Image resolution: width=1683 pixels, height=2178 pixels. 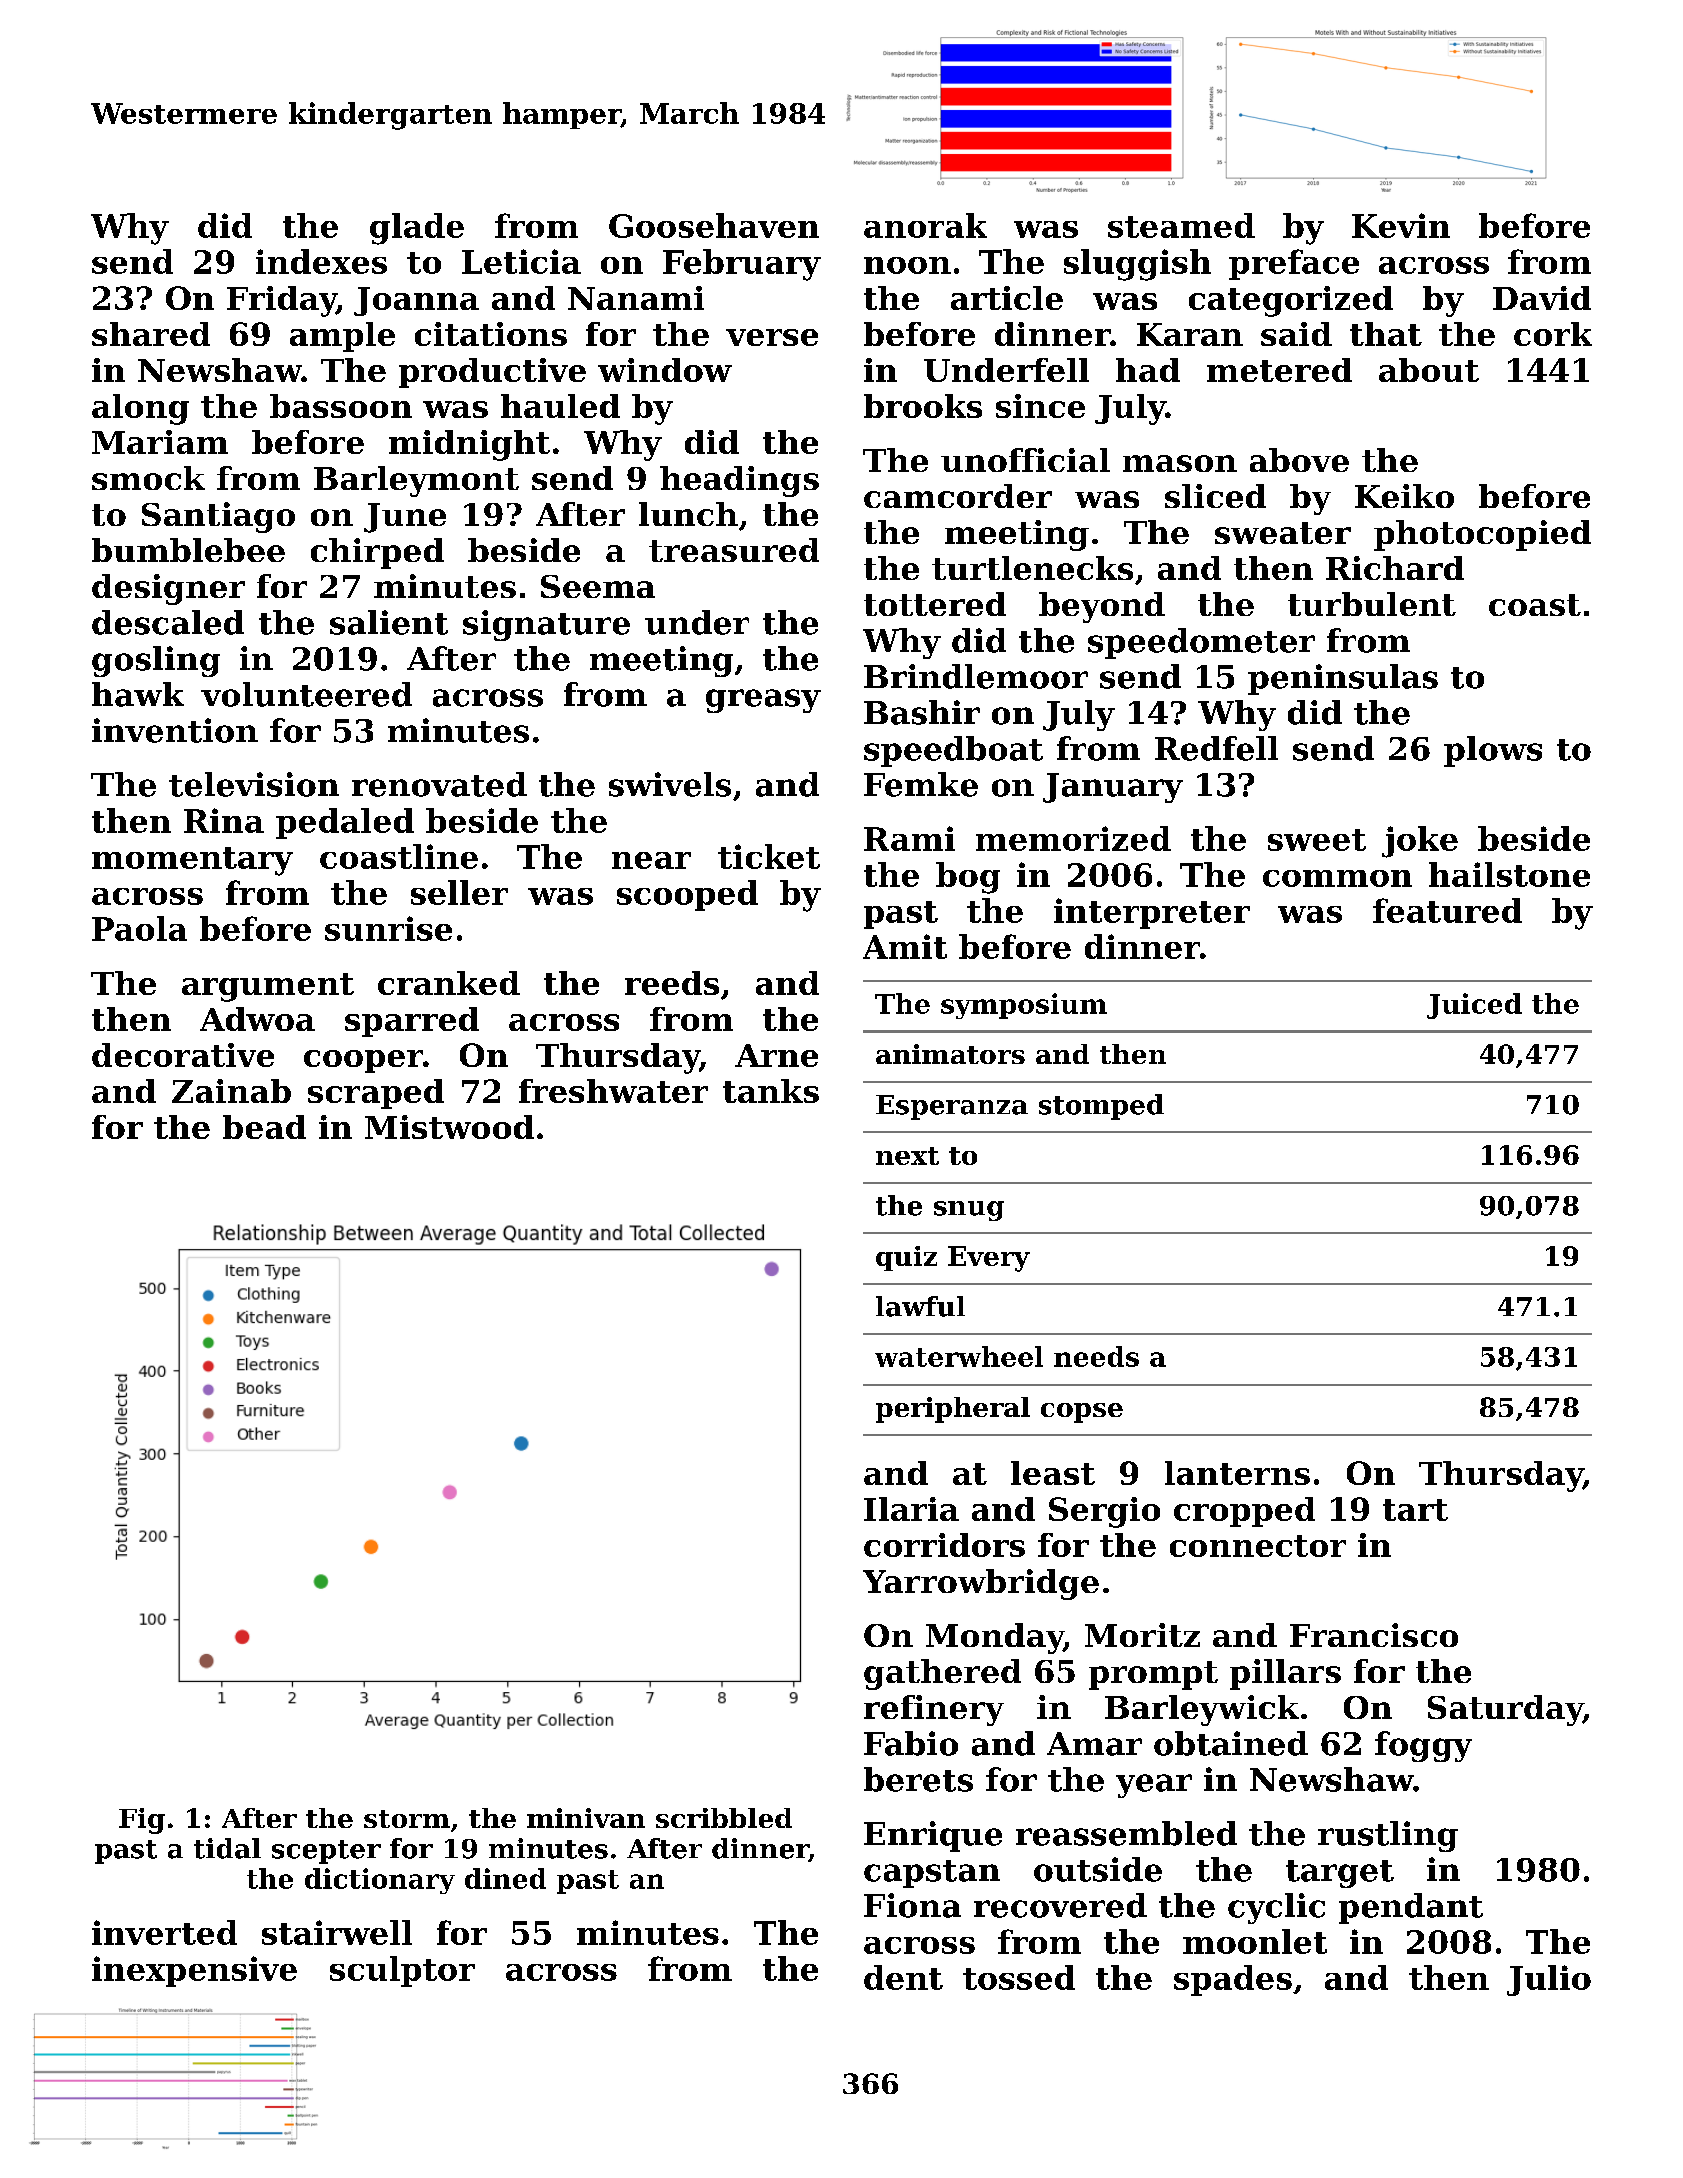 I want to click on pendant, so click(x=1411, y=1908).
